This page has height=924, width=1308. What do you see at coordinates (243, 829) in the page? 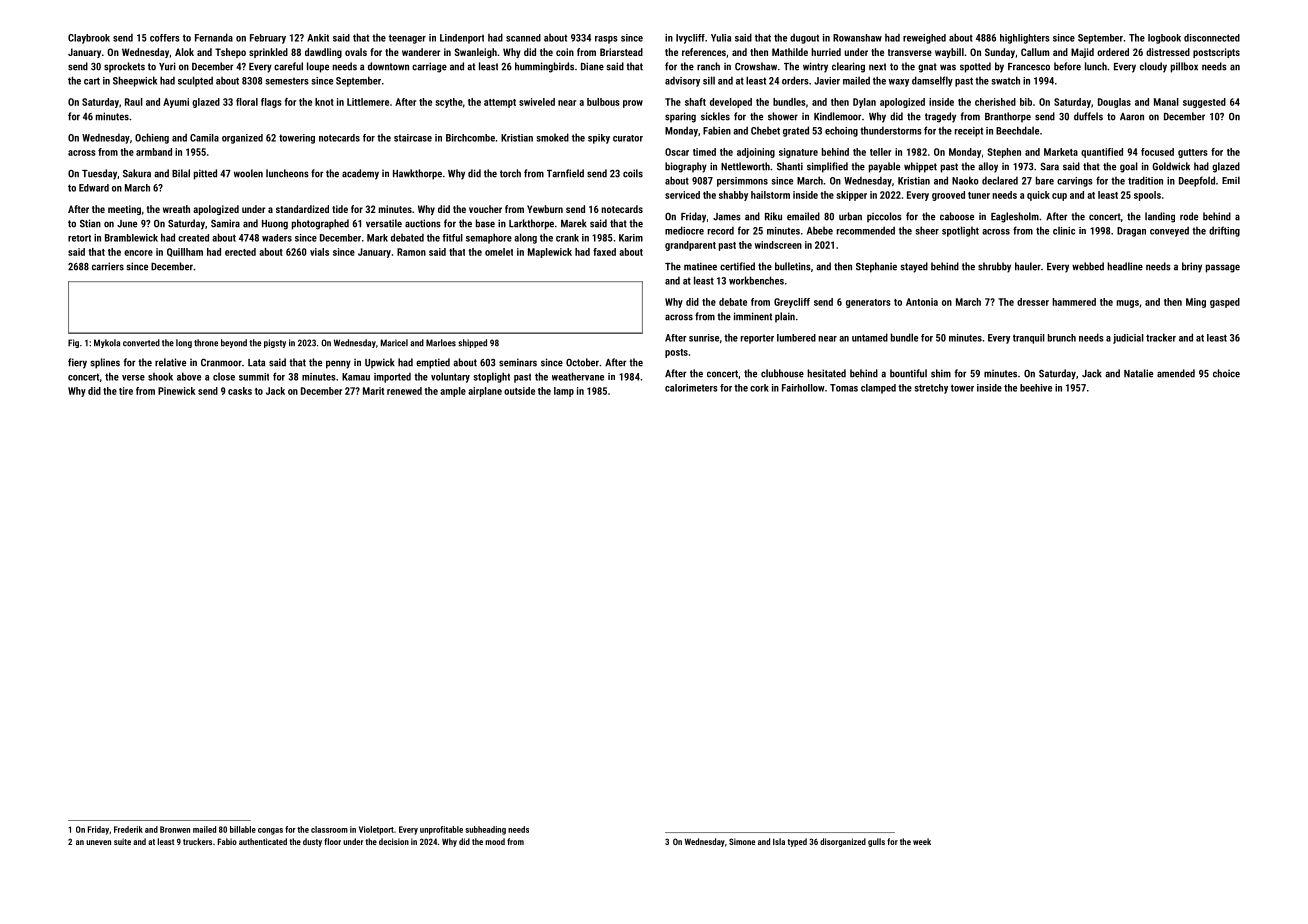
I see `billable` at bounding box center [243, 829].
